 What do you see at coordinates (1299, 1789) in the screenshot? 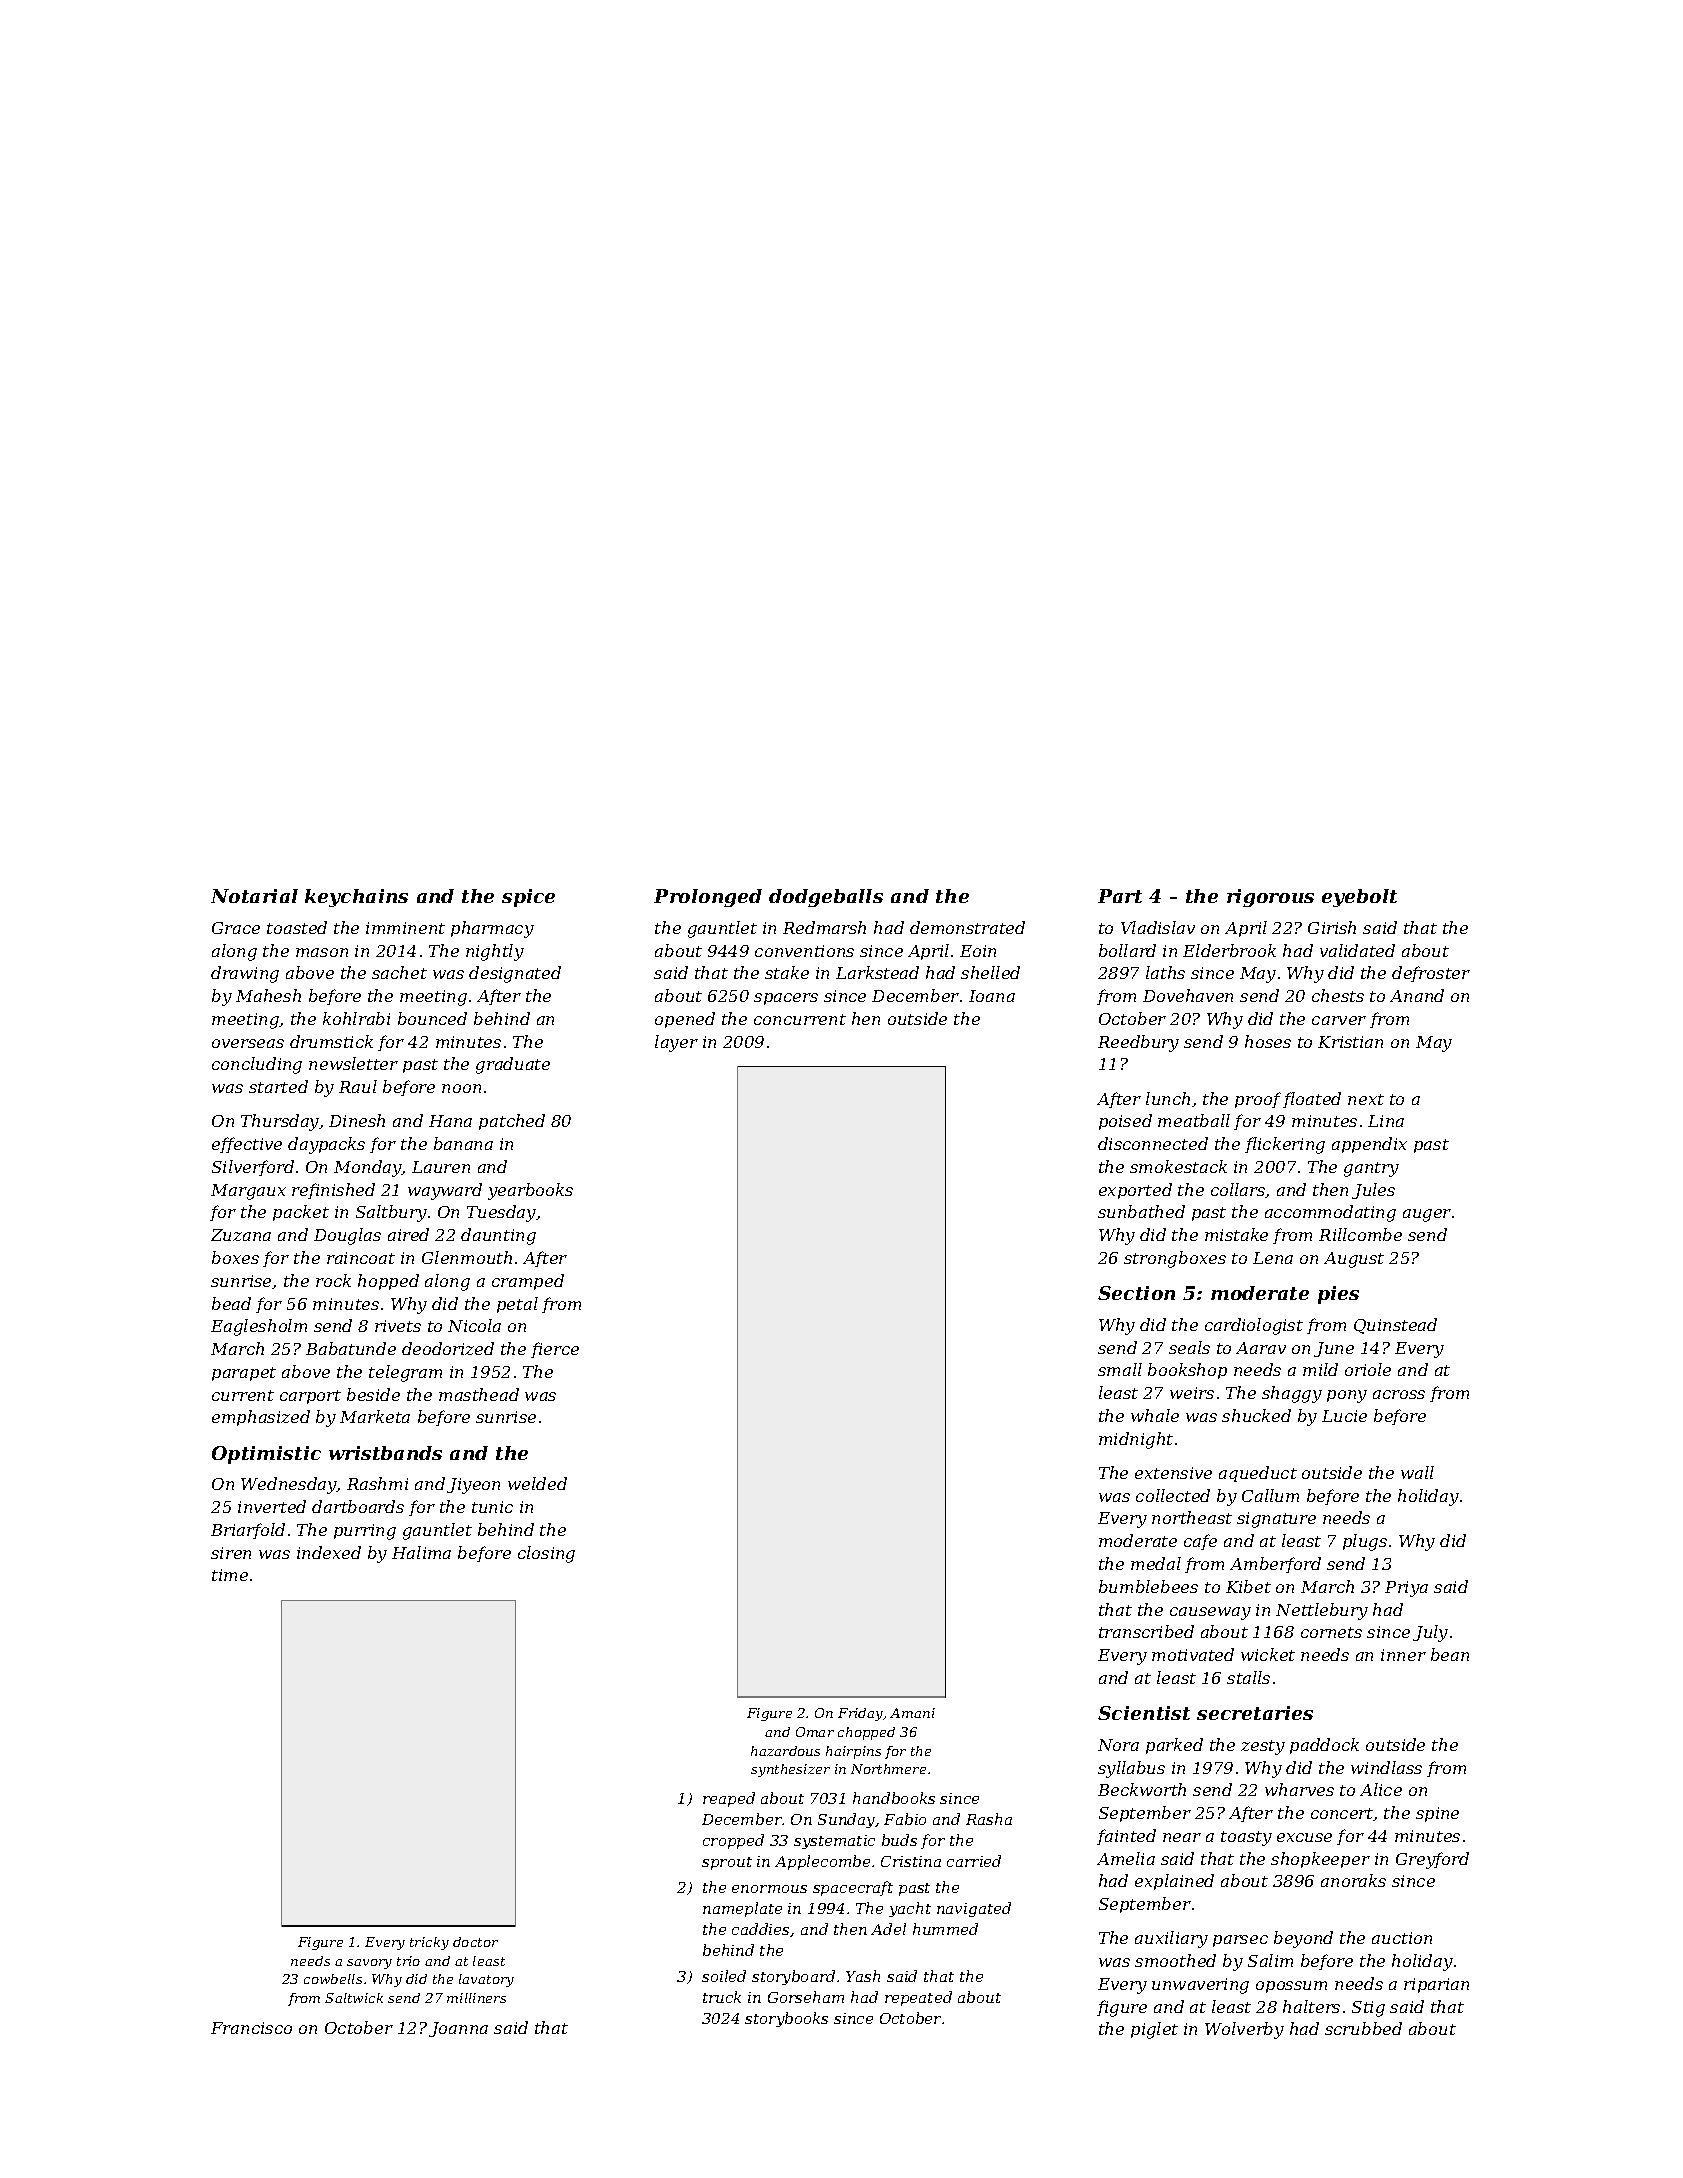
I see `wharves` at bounding box center [1299, 1789].
